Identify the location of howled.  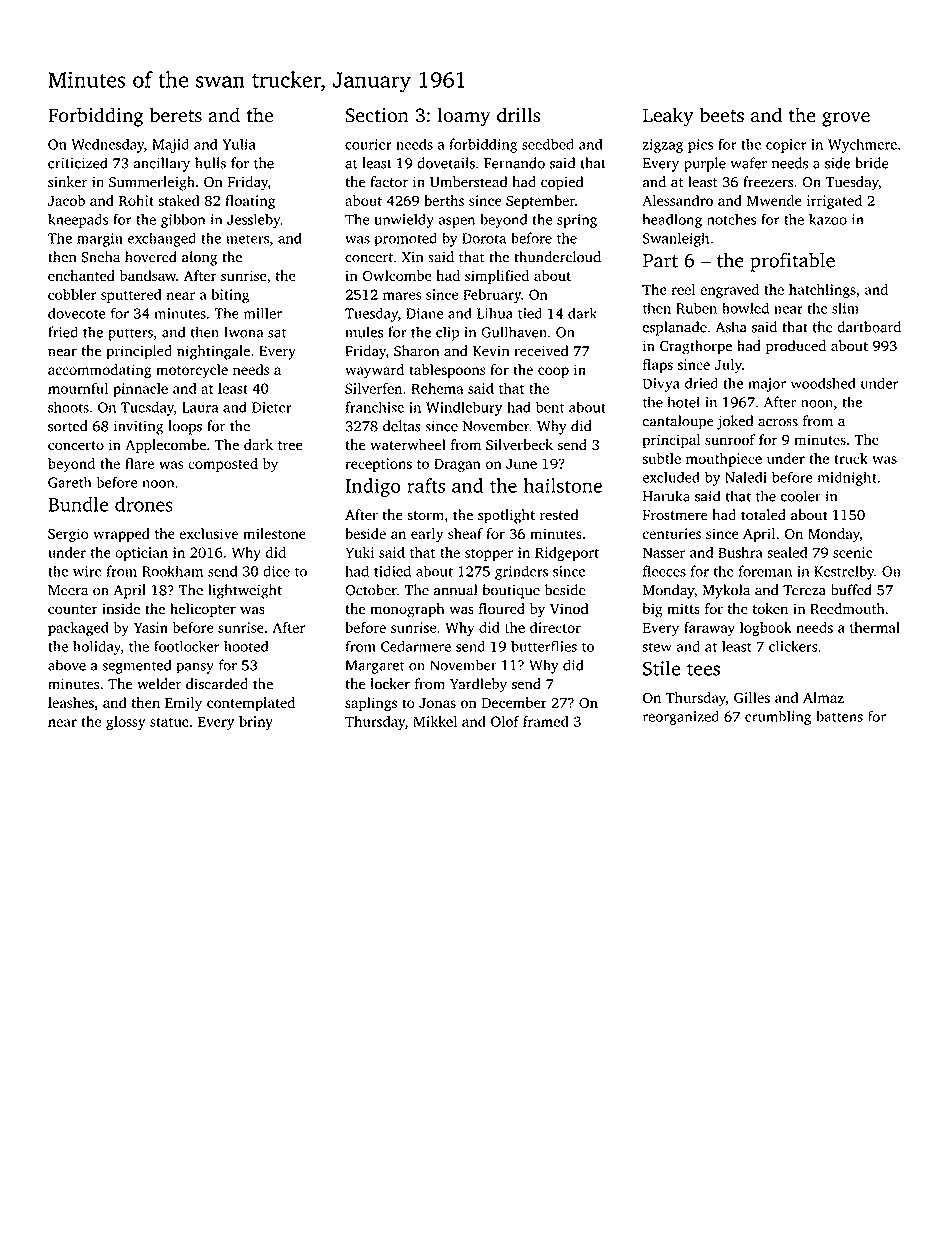
(745, 308).
